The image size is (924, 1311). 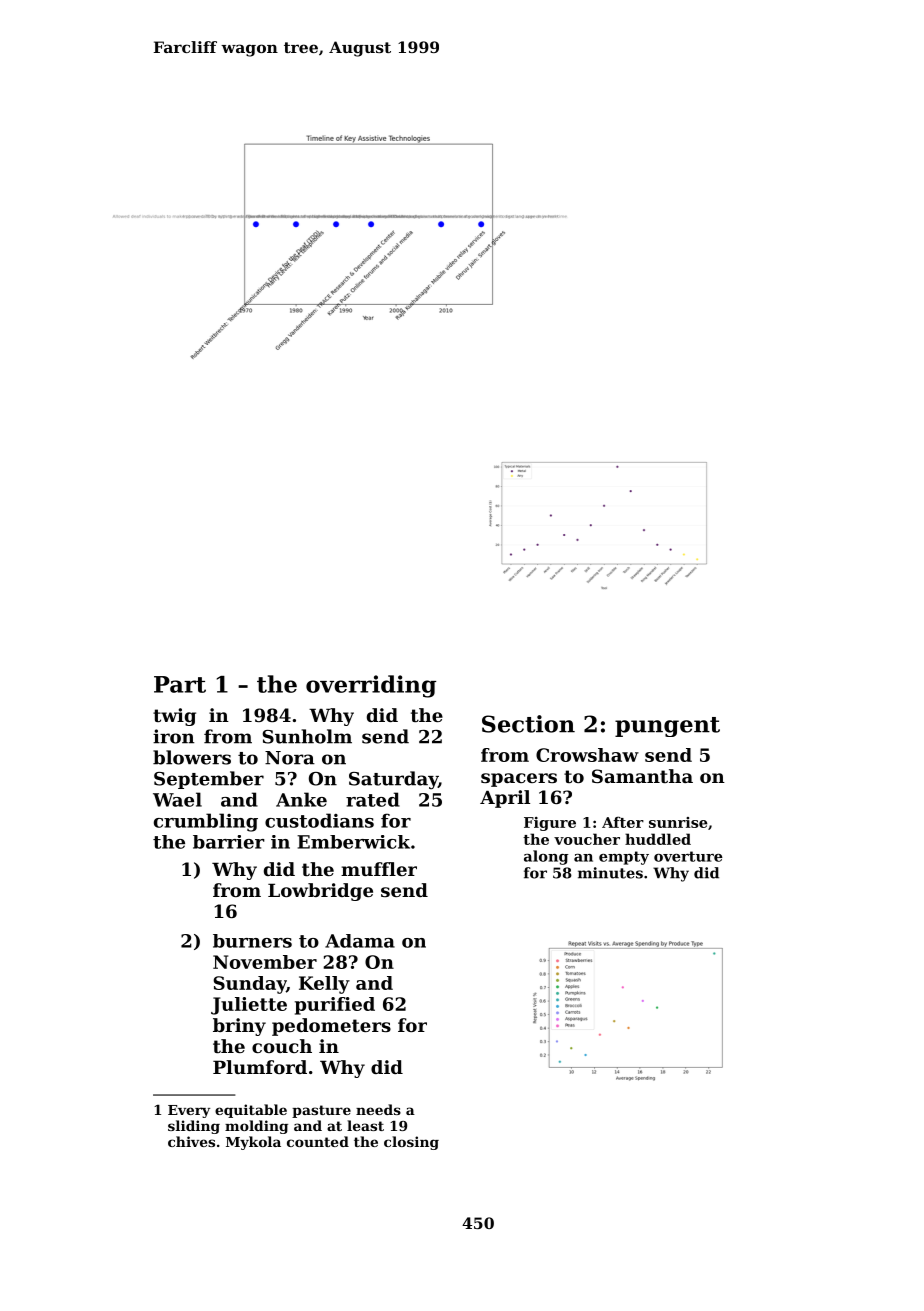 What do you see at coordinates (365, 1125) in the page?
I see `least` at bounding box center [365, 1125].
